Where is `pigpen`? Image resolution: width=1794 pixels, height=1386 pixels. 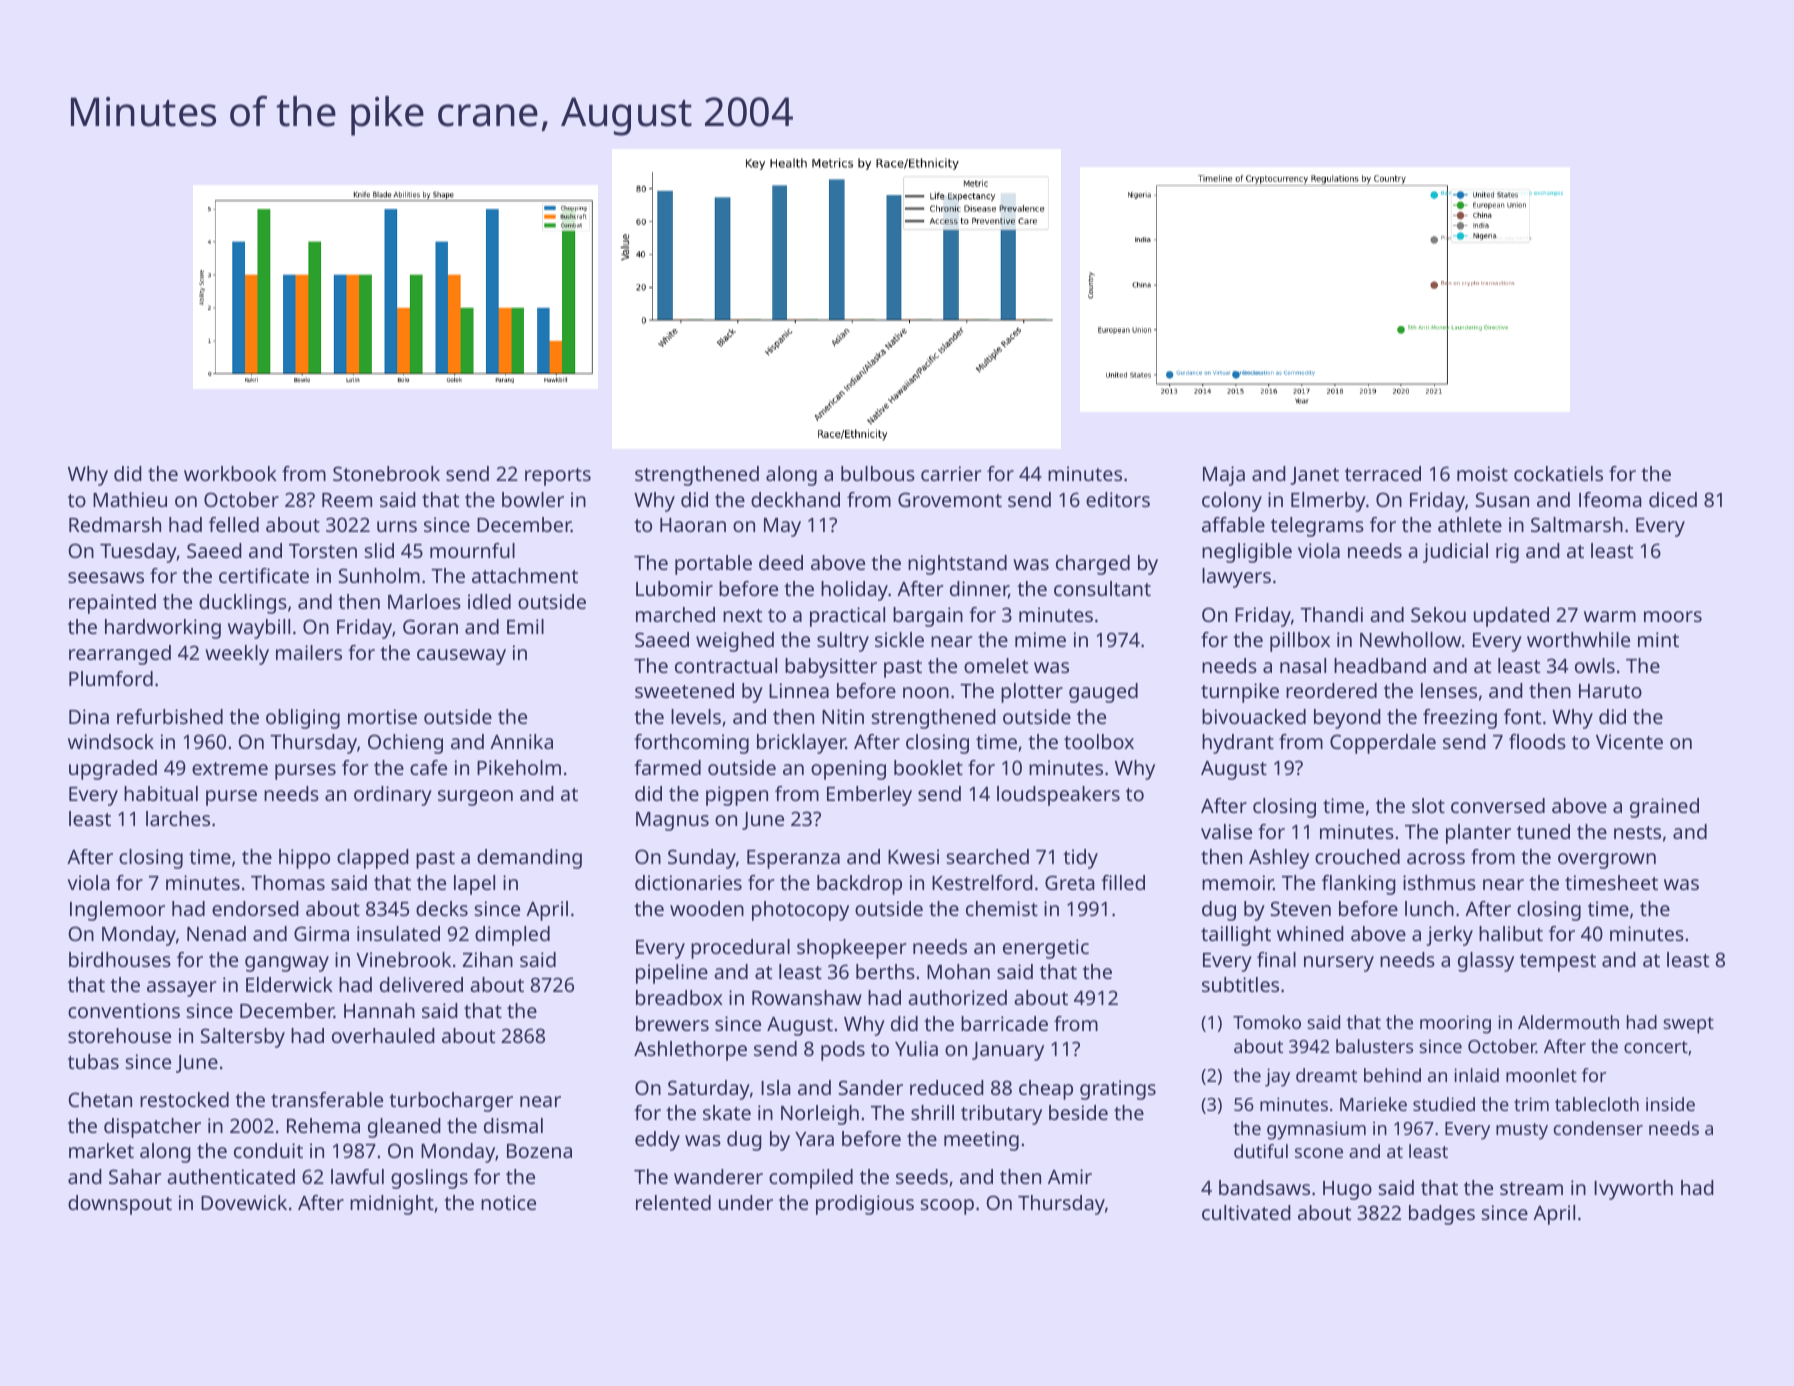 pigpen is located at coordinates (737, 796).
